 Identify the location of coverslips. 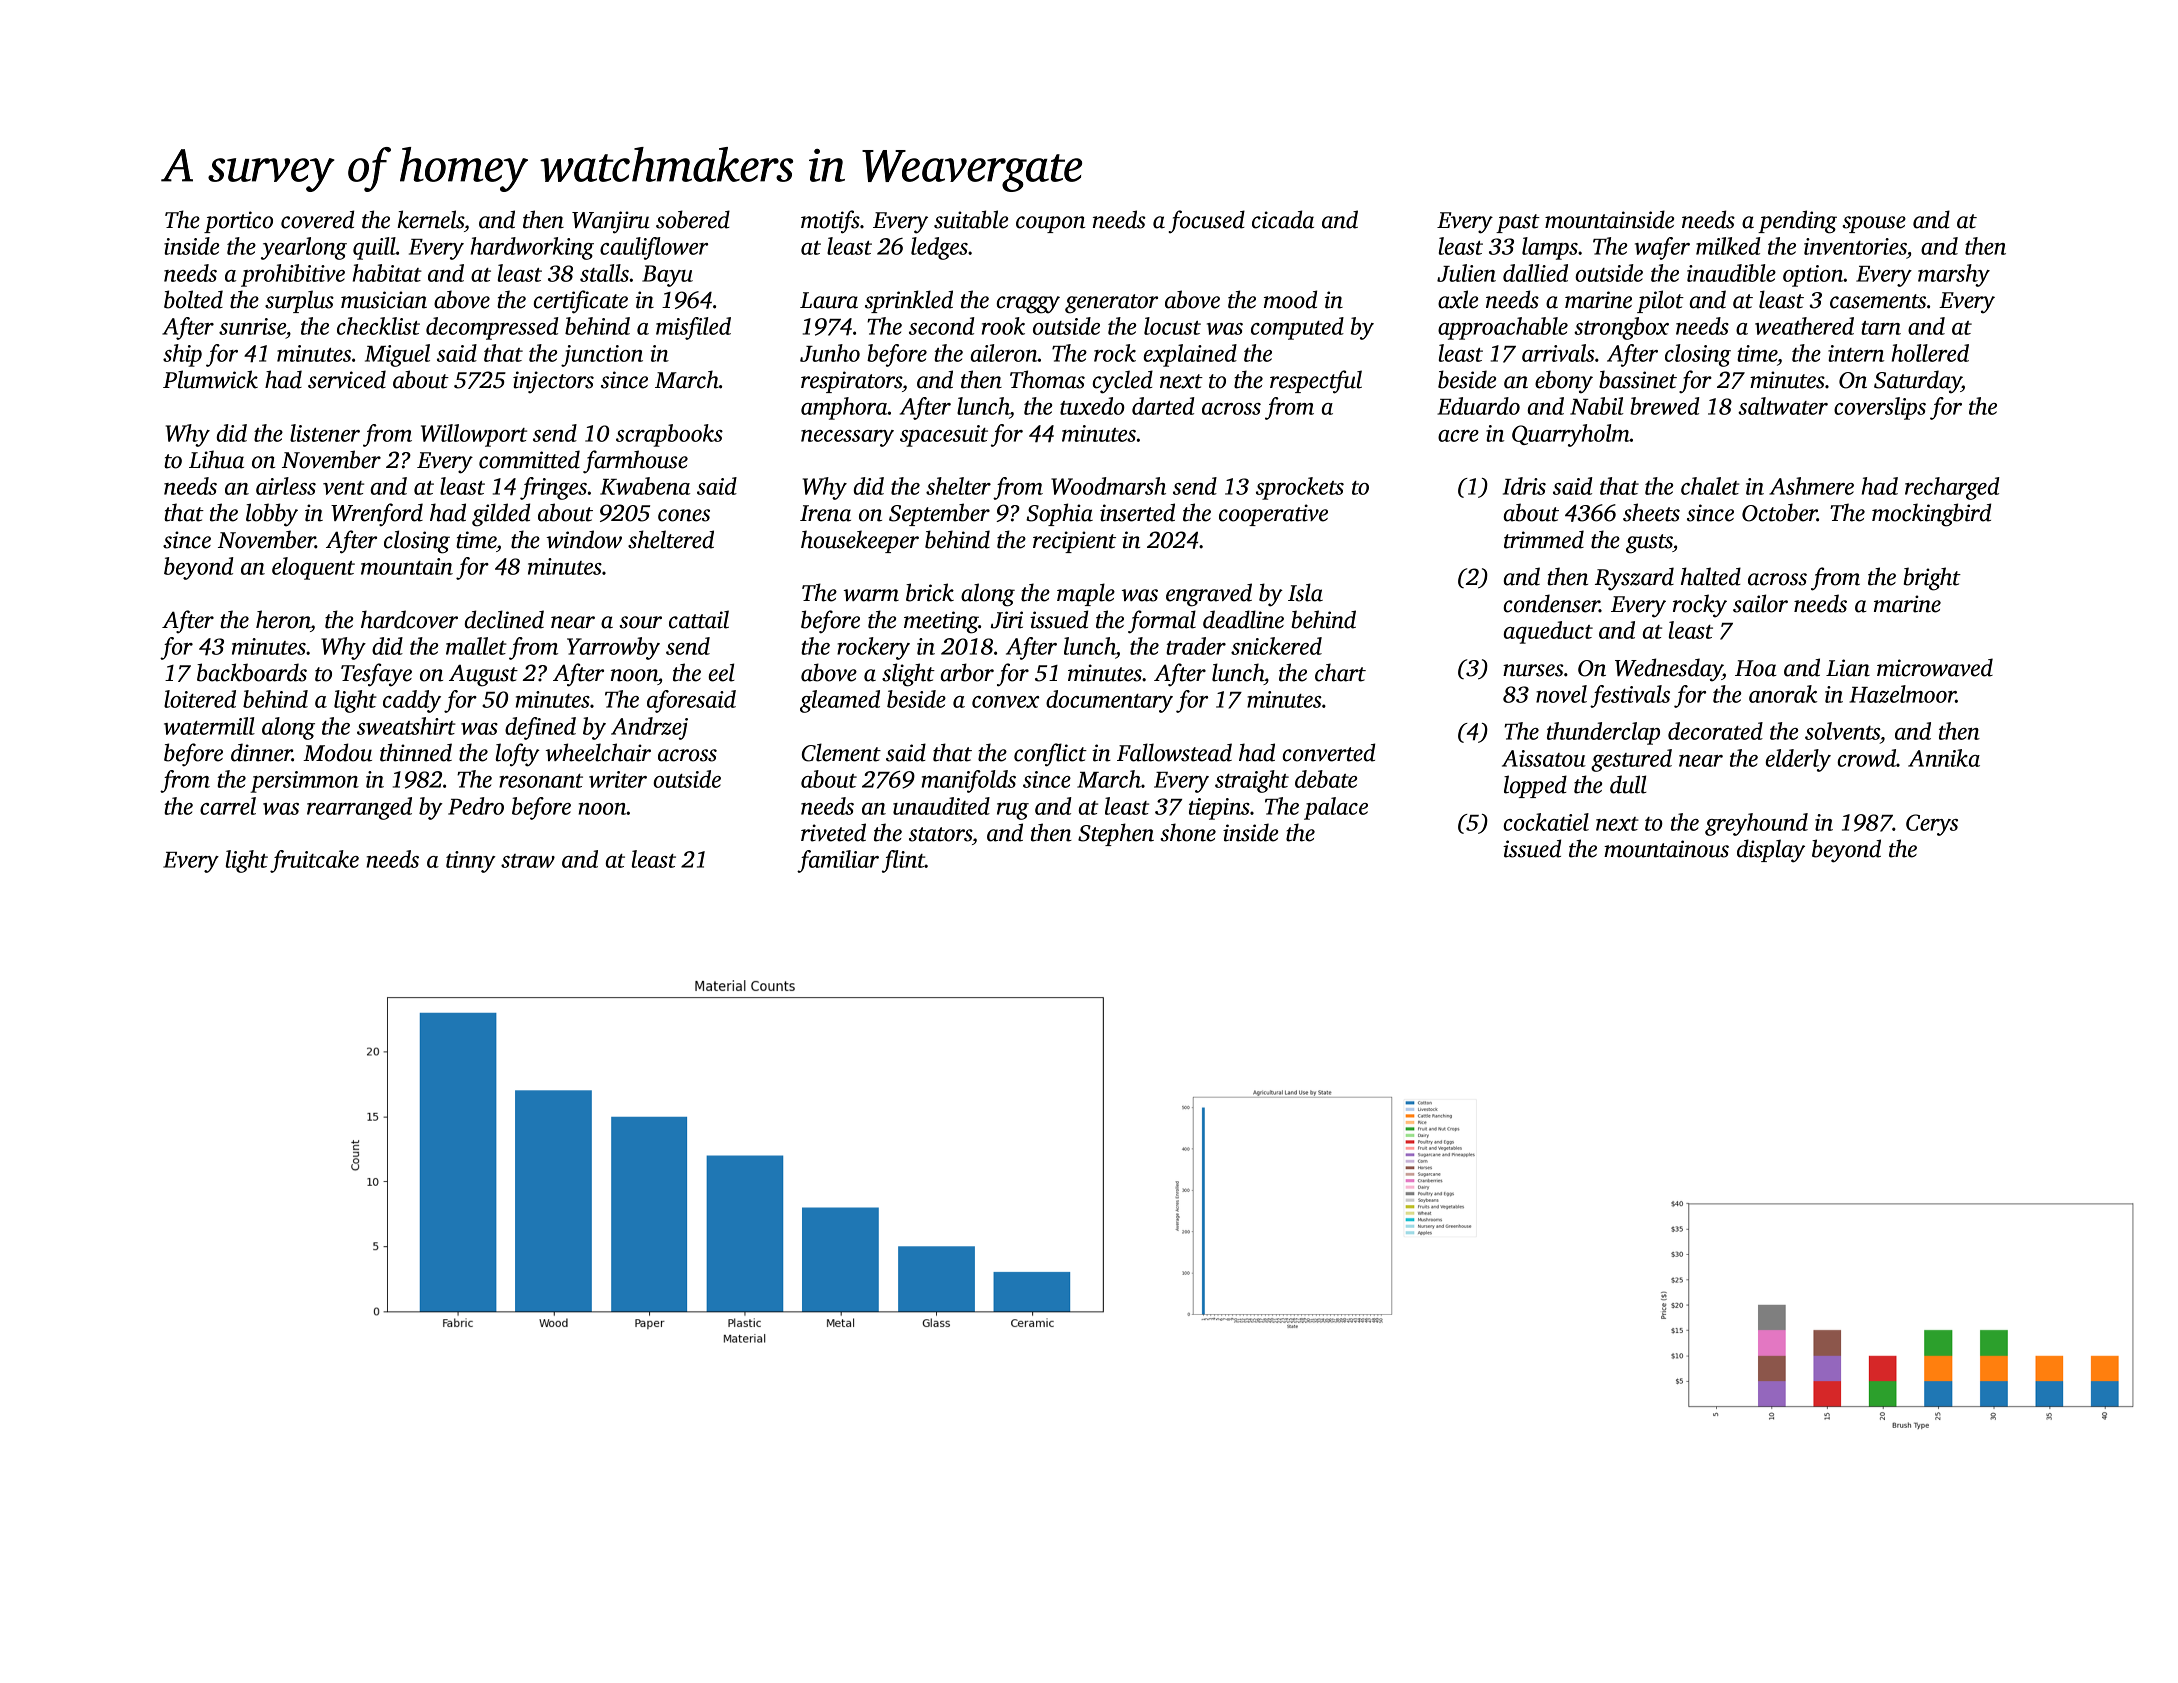
(1880, 408).
